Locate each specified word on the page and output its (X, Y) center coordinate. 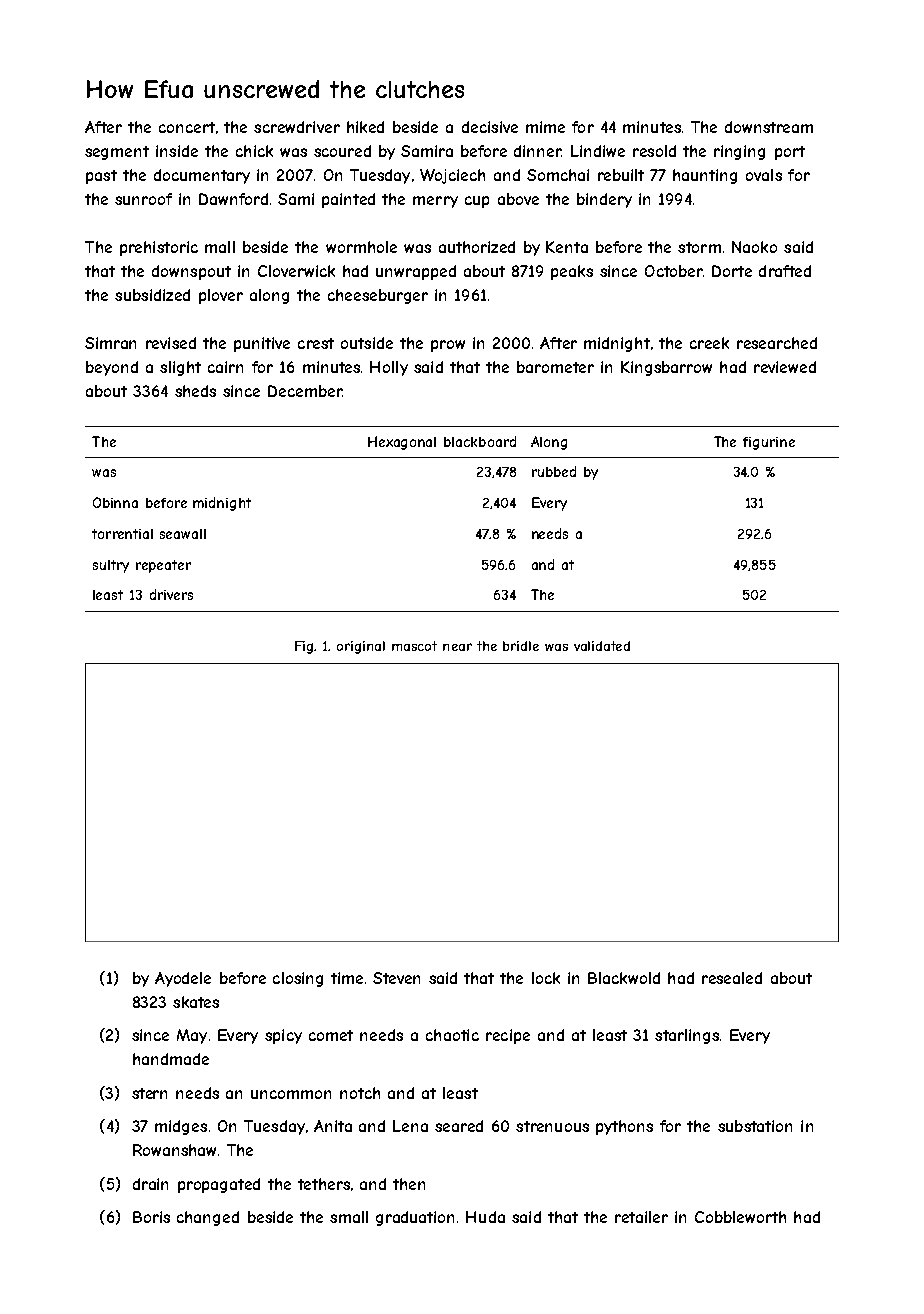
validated (602, 646)
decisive (490, 127)
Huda (485, 1217)
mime (545, 127)
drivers (171, 594)
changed (208, 1218)
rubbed (554, 471)
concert (187, 127)
